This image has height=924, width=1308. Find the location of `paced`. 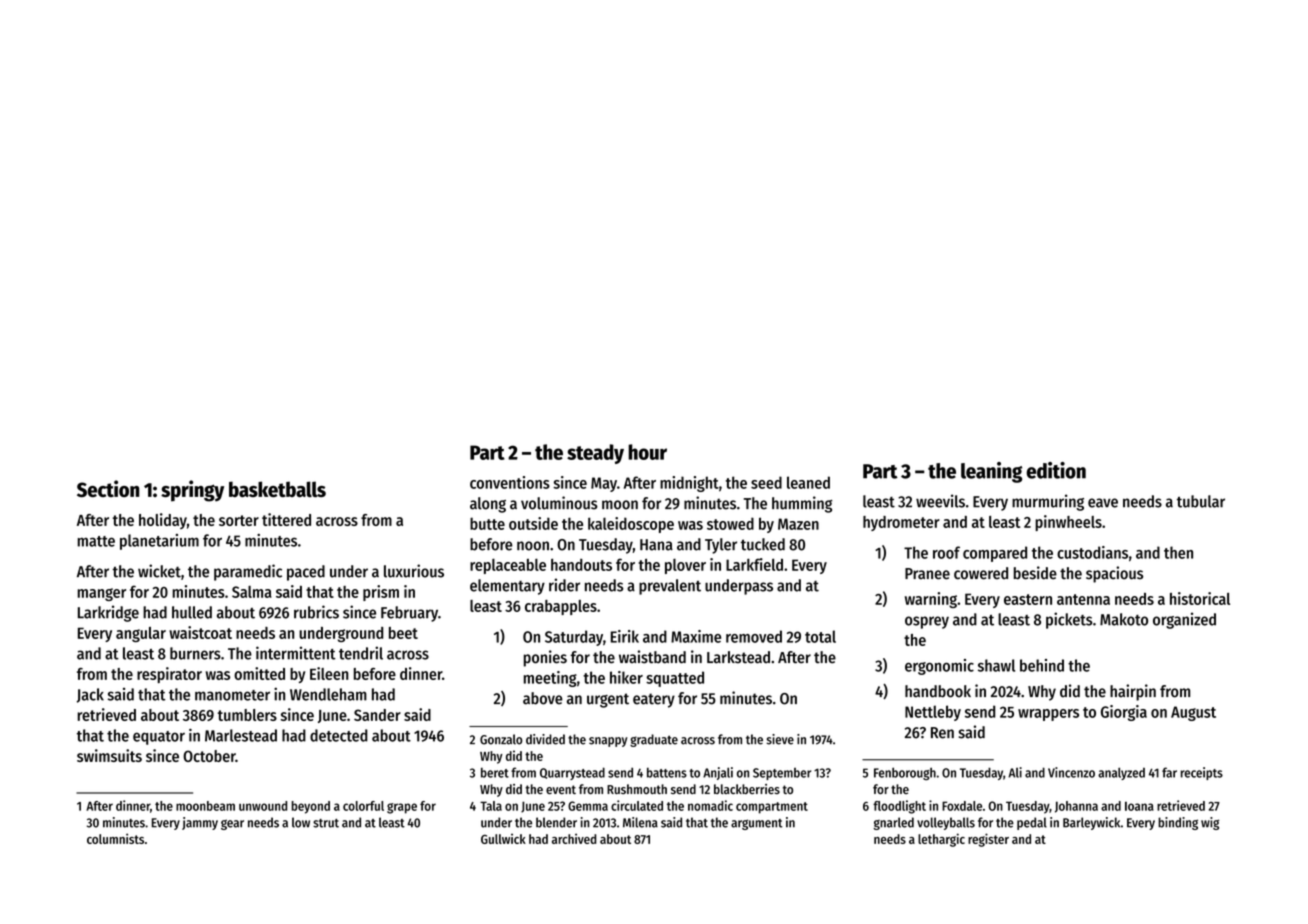

paced is located at coordinates (306, 573).
